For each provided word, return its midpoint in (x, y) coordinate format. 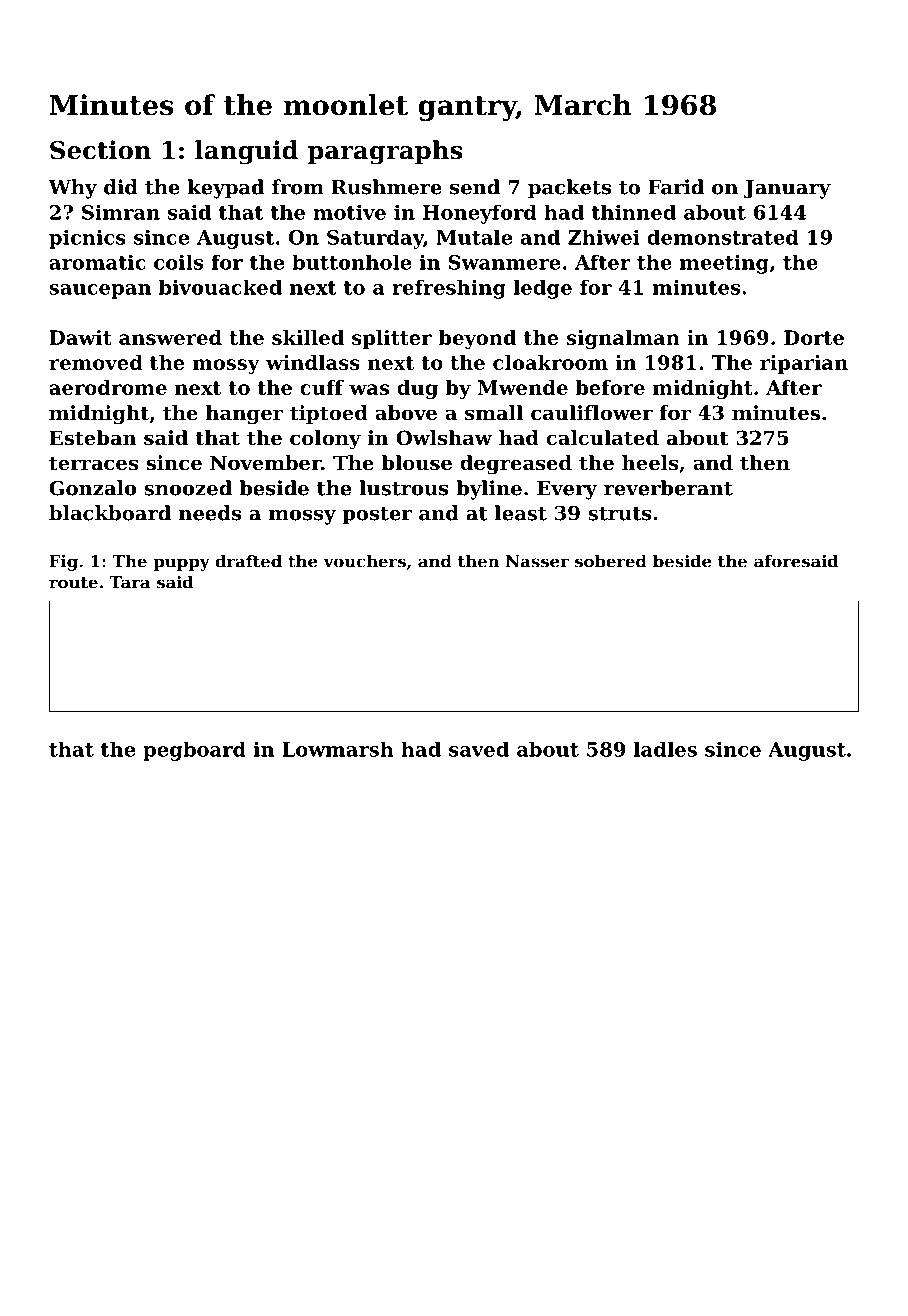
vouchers (364, 561)
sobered (611, 561)
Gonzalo (92, 488)
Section (100, 150)
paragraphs (385, 152)
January (787, 189)
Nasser (537, 561)
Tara (130, 582)
